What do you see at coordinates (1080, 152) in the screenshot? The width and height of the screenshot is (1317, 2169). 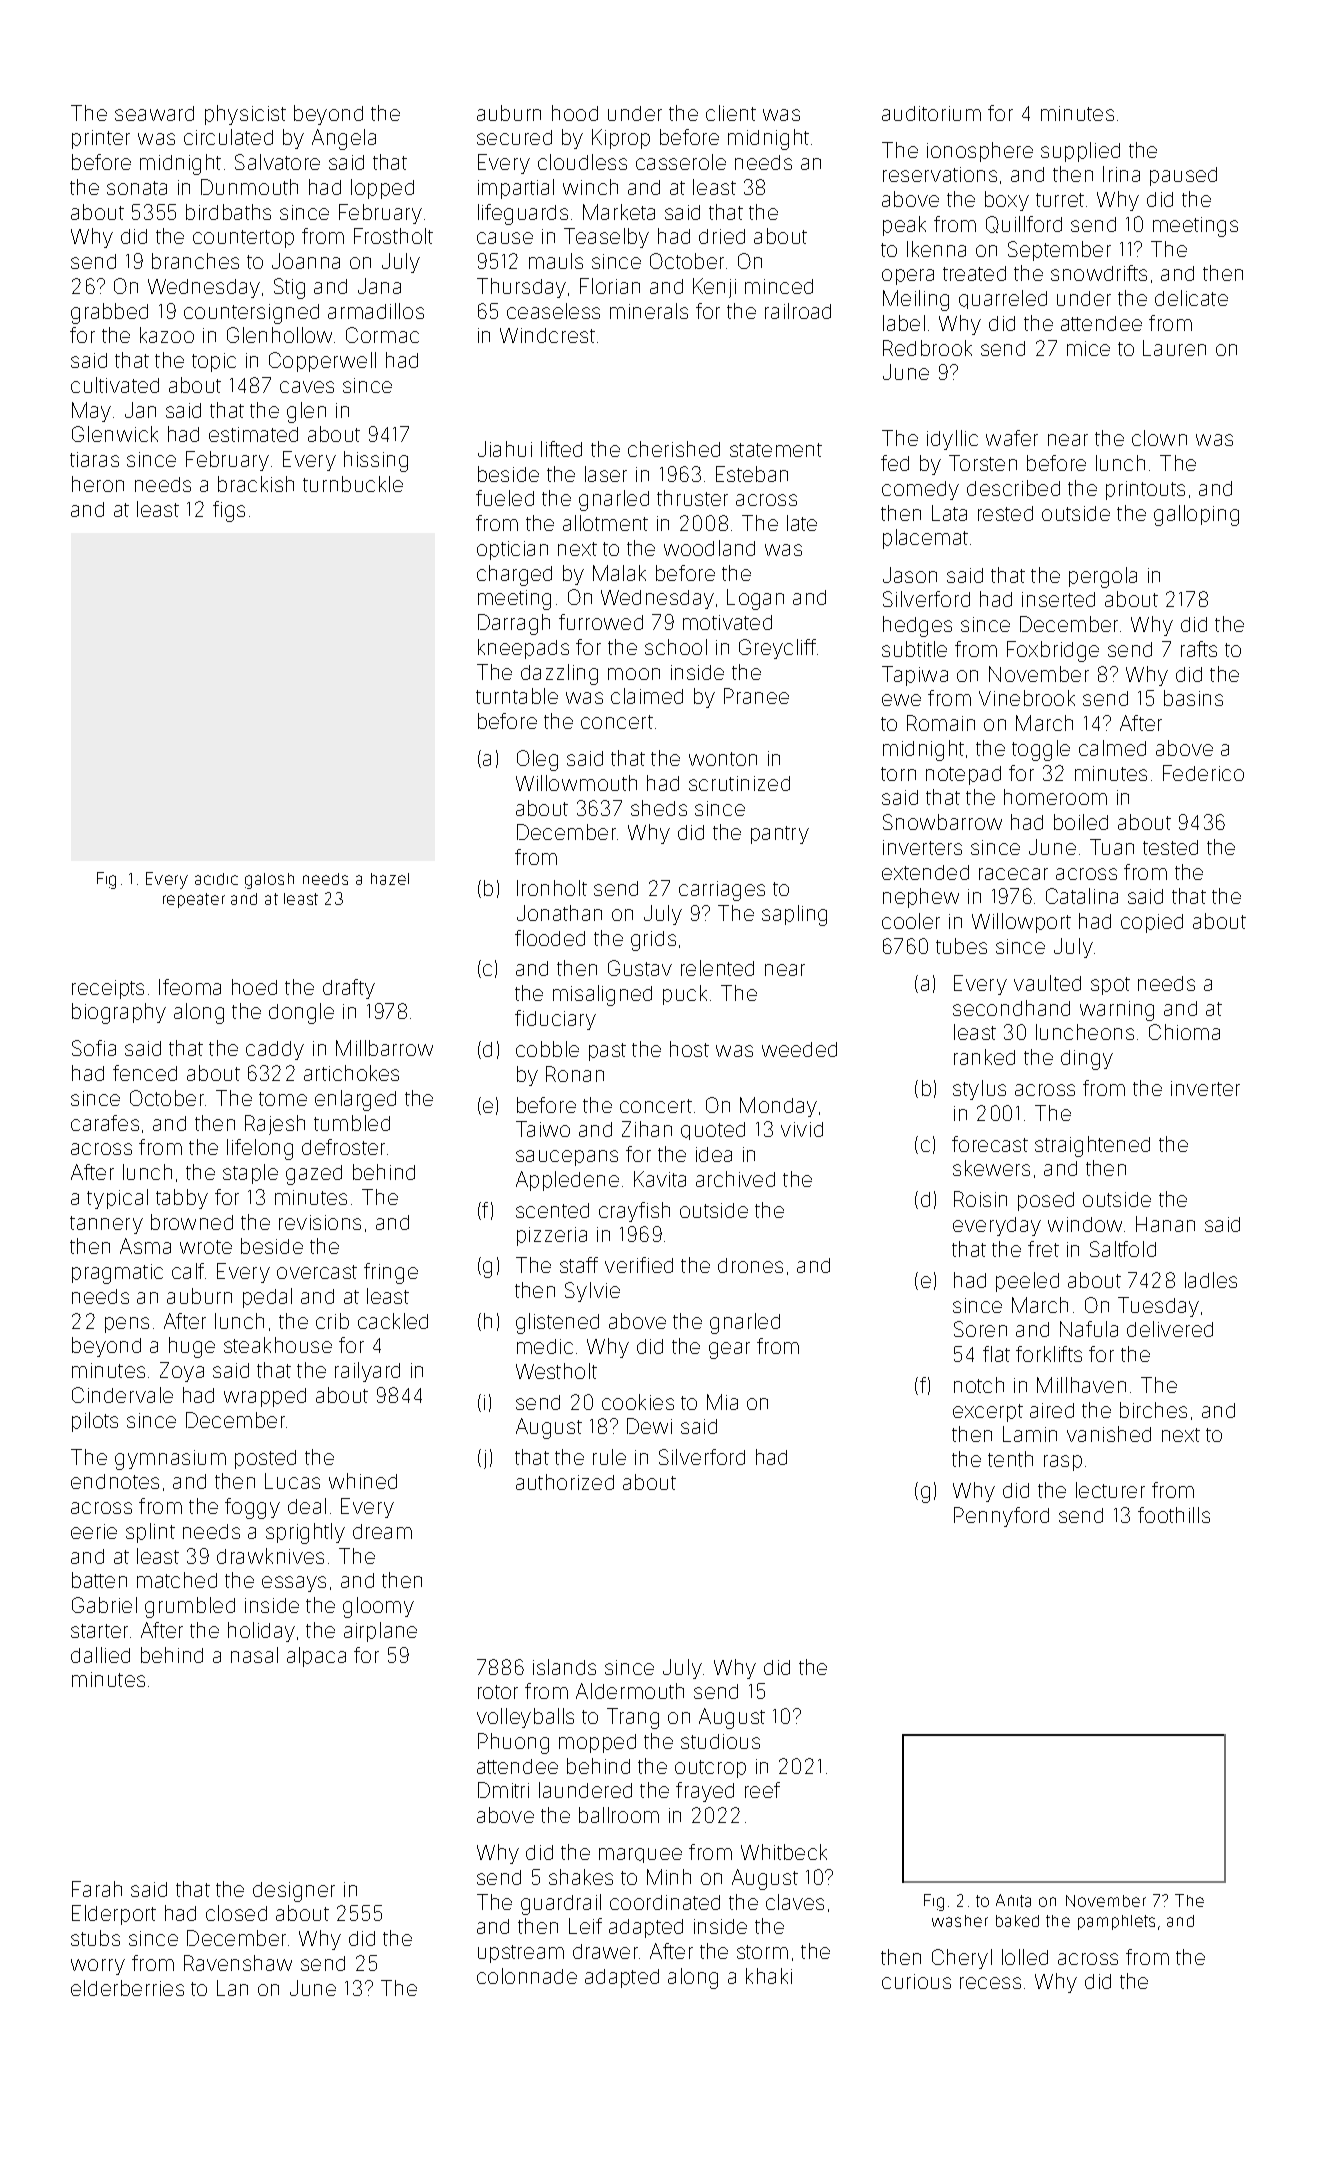 I see `supplied` at bounding box center [1080, 152].
